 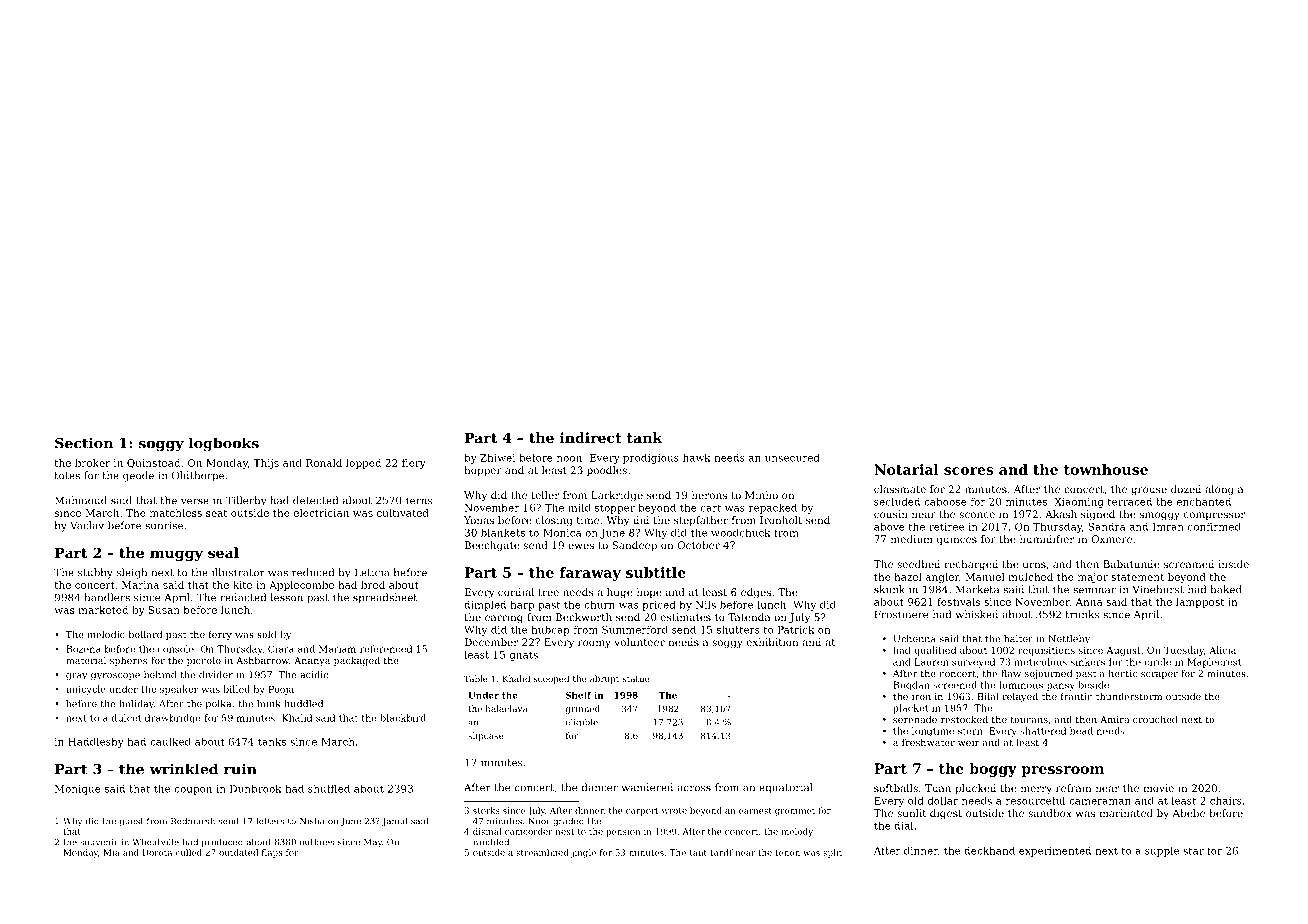 I want to click on Vaclav, so click(x=87, y=525).
